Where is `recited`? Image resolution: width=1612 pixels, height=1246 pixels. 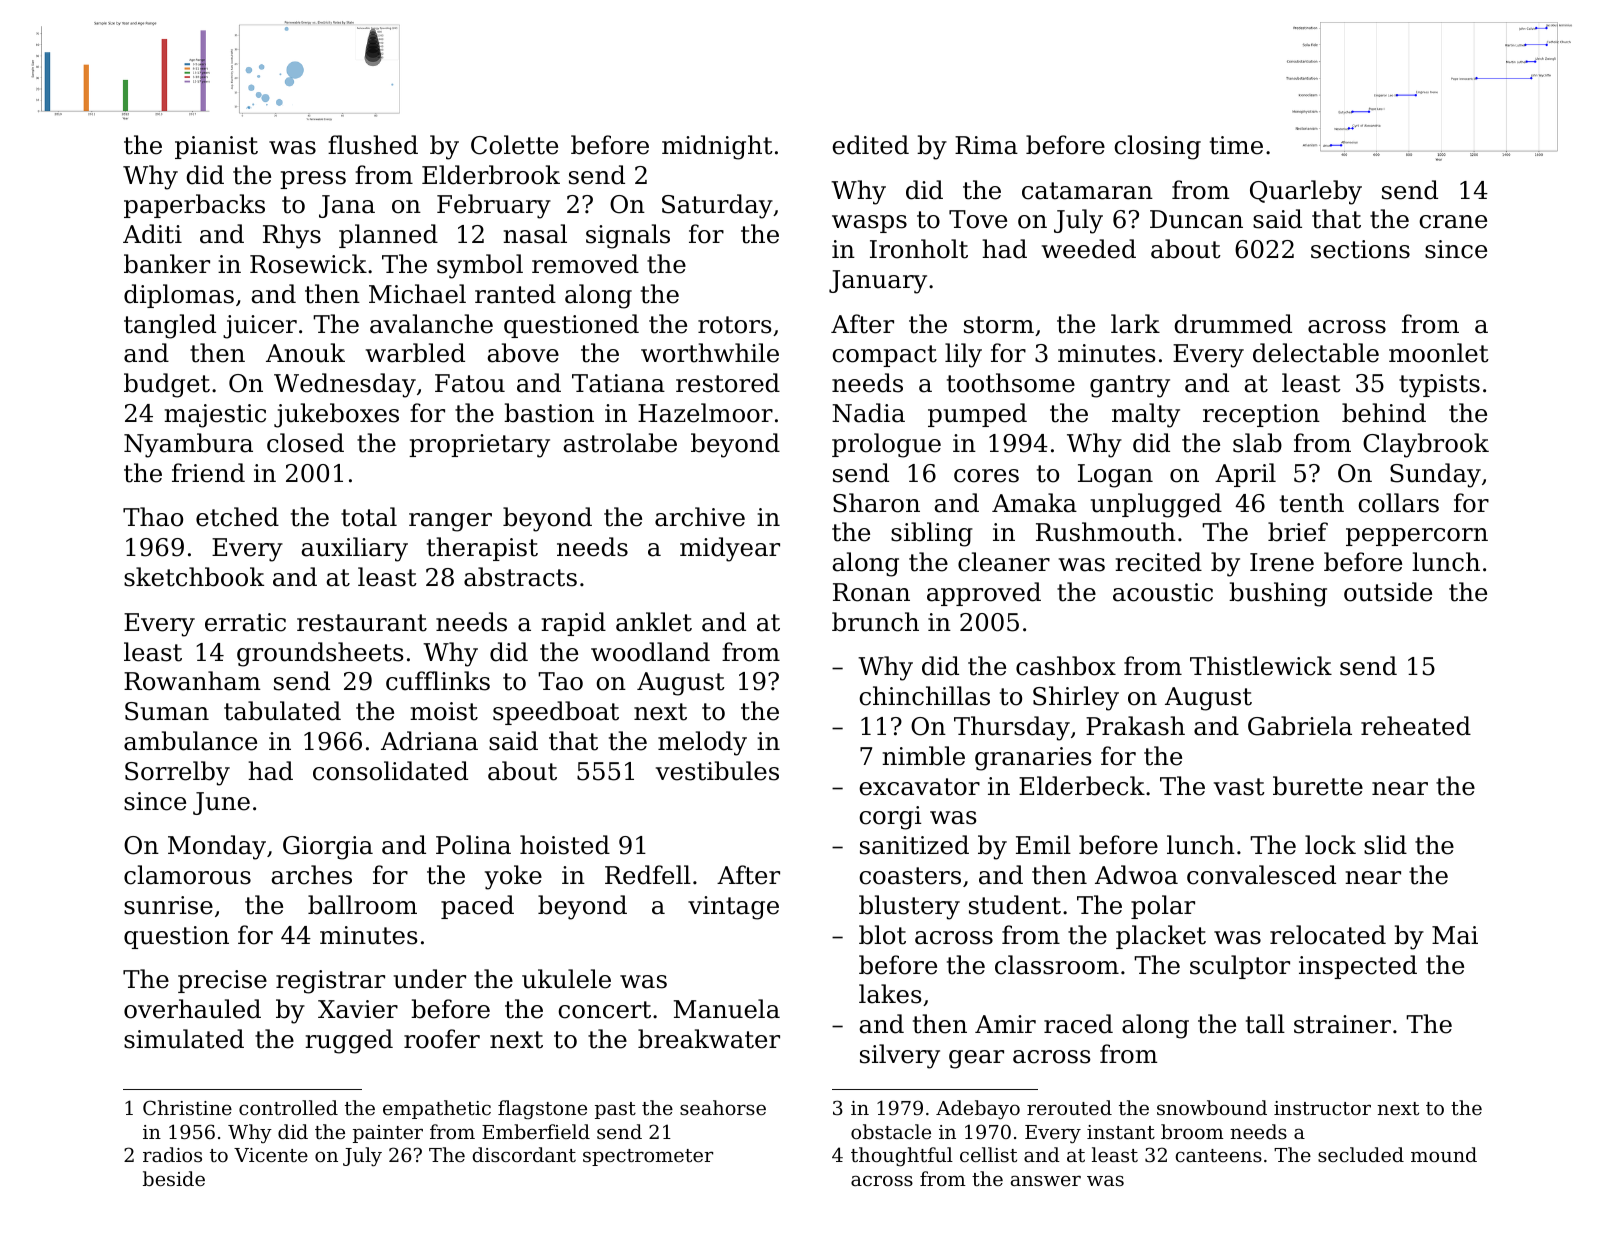
recited is located at coordinates (1158, 562).
